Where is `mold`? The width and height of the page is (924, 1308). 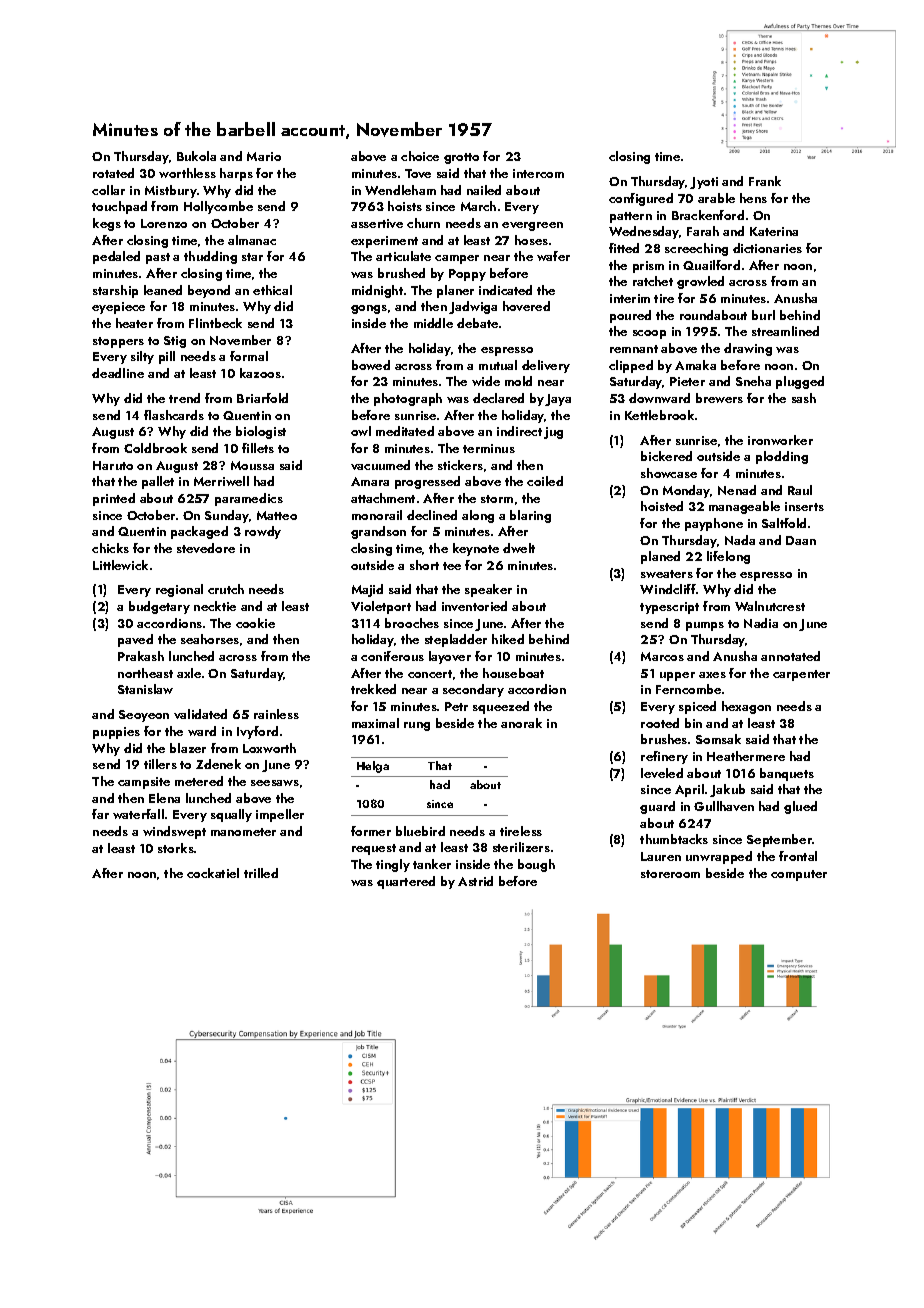
mold is located at coordinates (518, 381).
